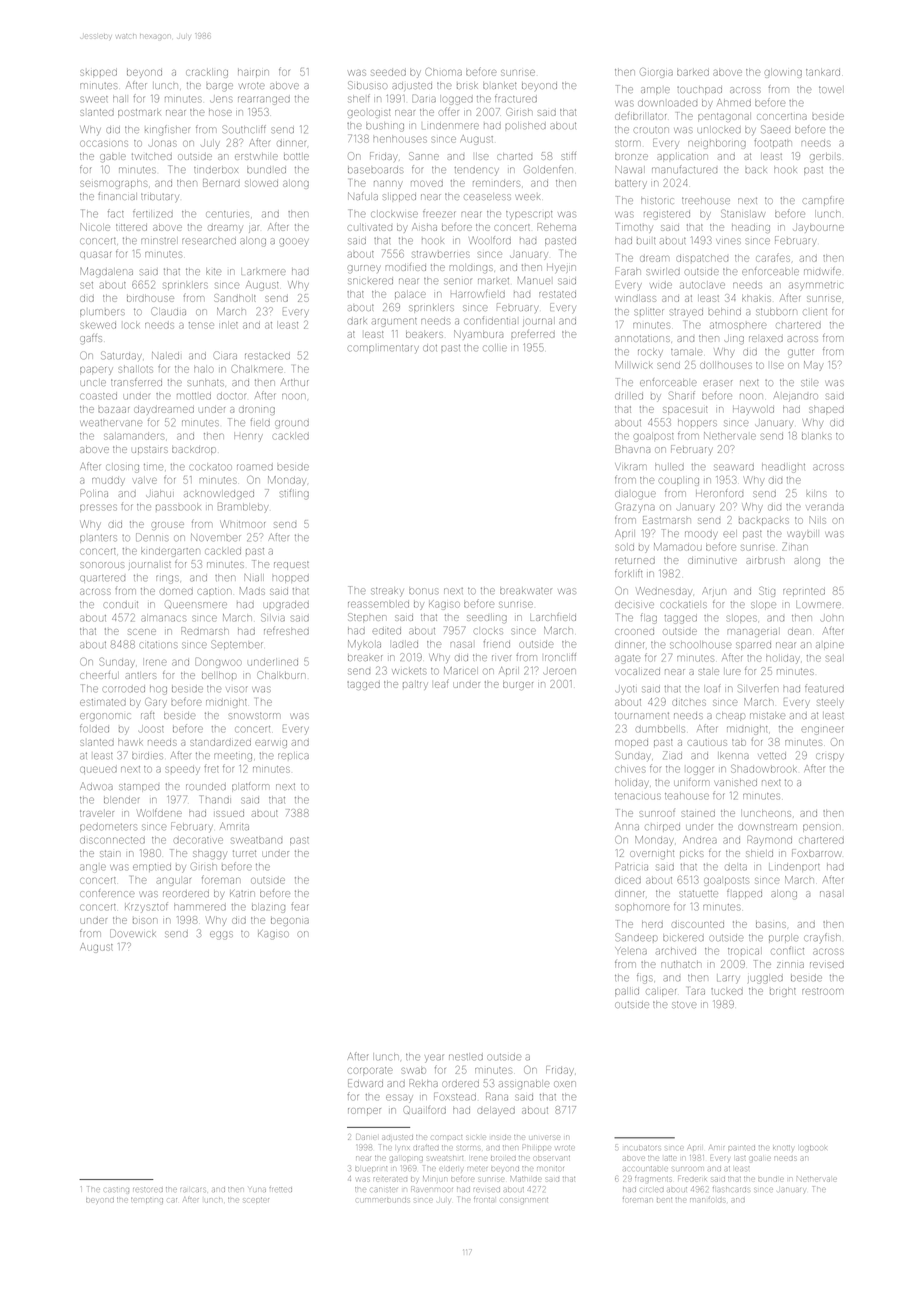 Image resolution: width=924 pixels, height=1308 pixels. I want to click on ditches, so click(689, 702).
